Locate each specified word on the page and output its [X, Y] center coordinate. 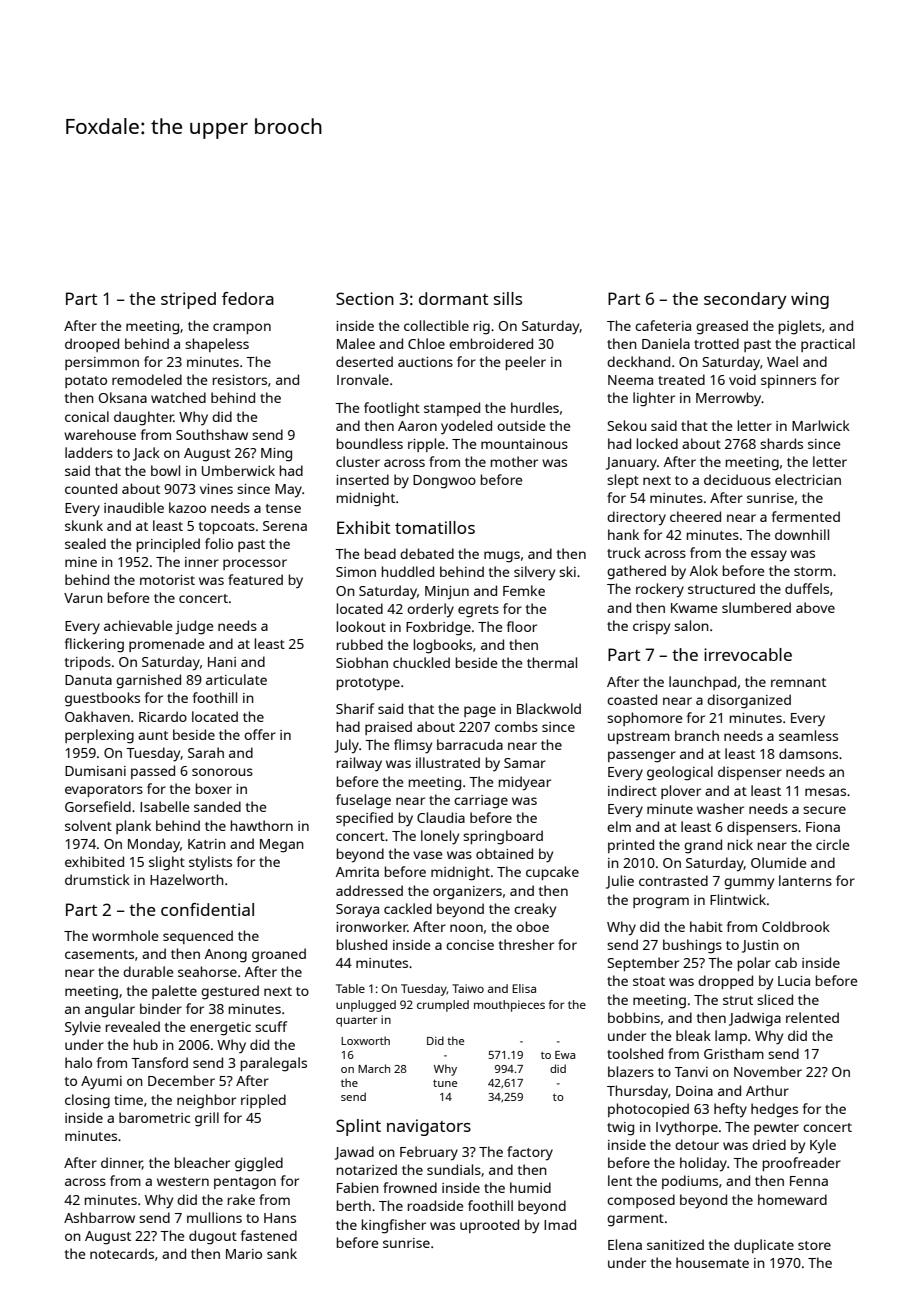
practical [828, 345]
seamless [808, 735]
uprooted [489, 1226]
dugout [213, 1237]
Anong [226, 956]
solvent [88, 825]
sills [508, 298]
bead [380, 553]
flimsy [413, 746]
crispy [651, 628]
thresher [526, 944]
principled [168, 545]
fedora [248, 298]
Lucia [794, 981]
